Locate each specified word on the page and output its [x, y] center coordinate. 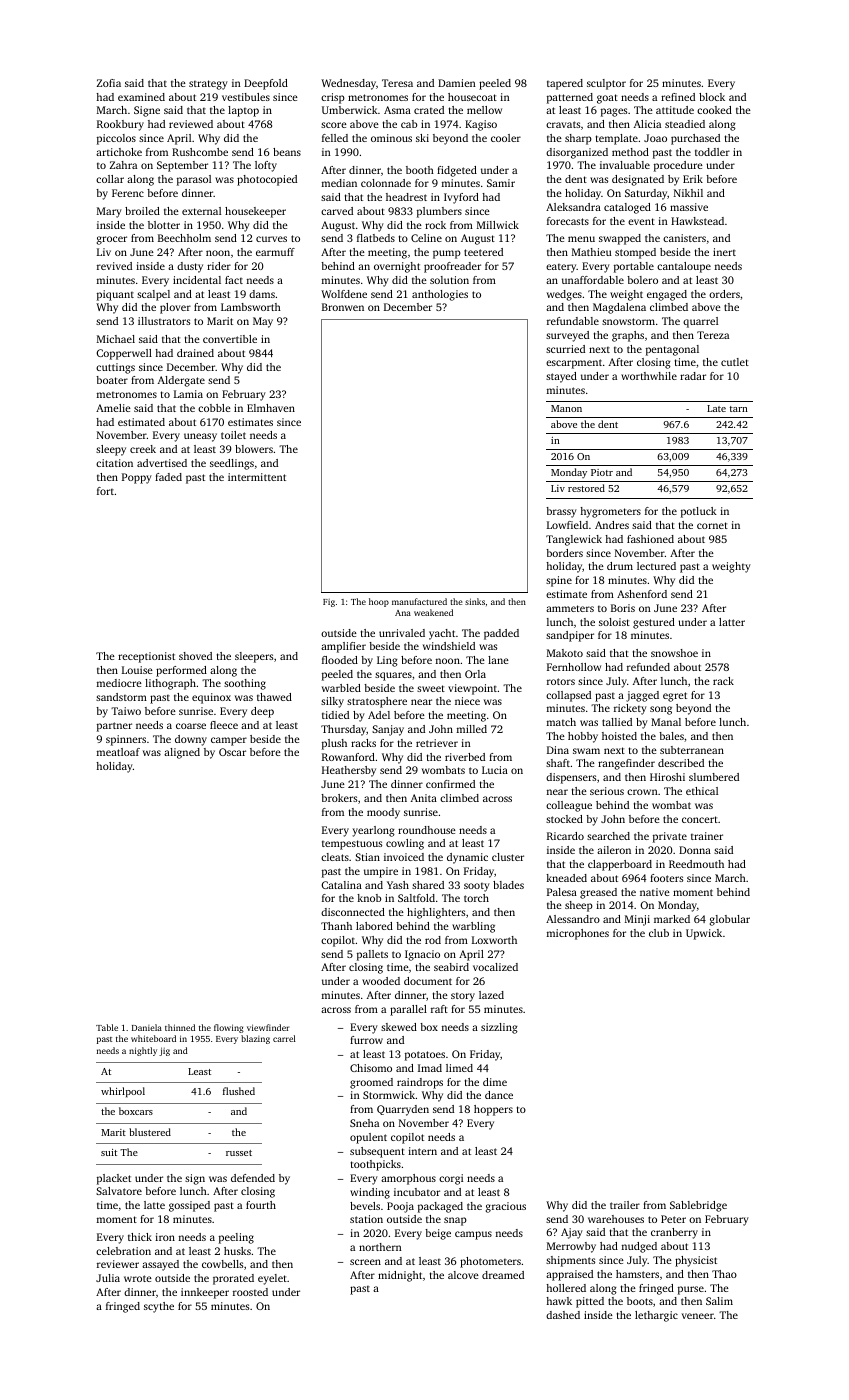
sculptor [606, 84]
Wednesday [348, 84]
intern [422, 1151]
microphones [578, 934]
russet [239, 1153]
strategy [208, 85]
